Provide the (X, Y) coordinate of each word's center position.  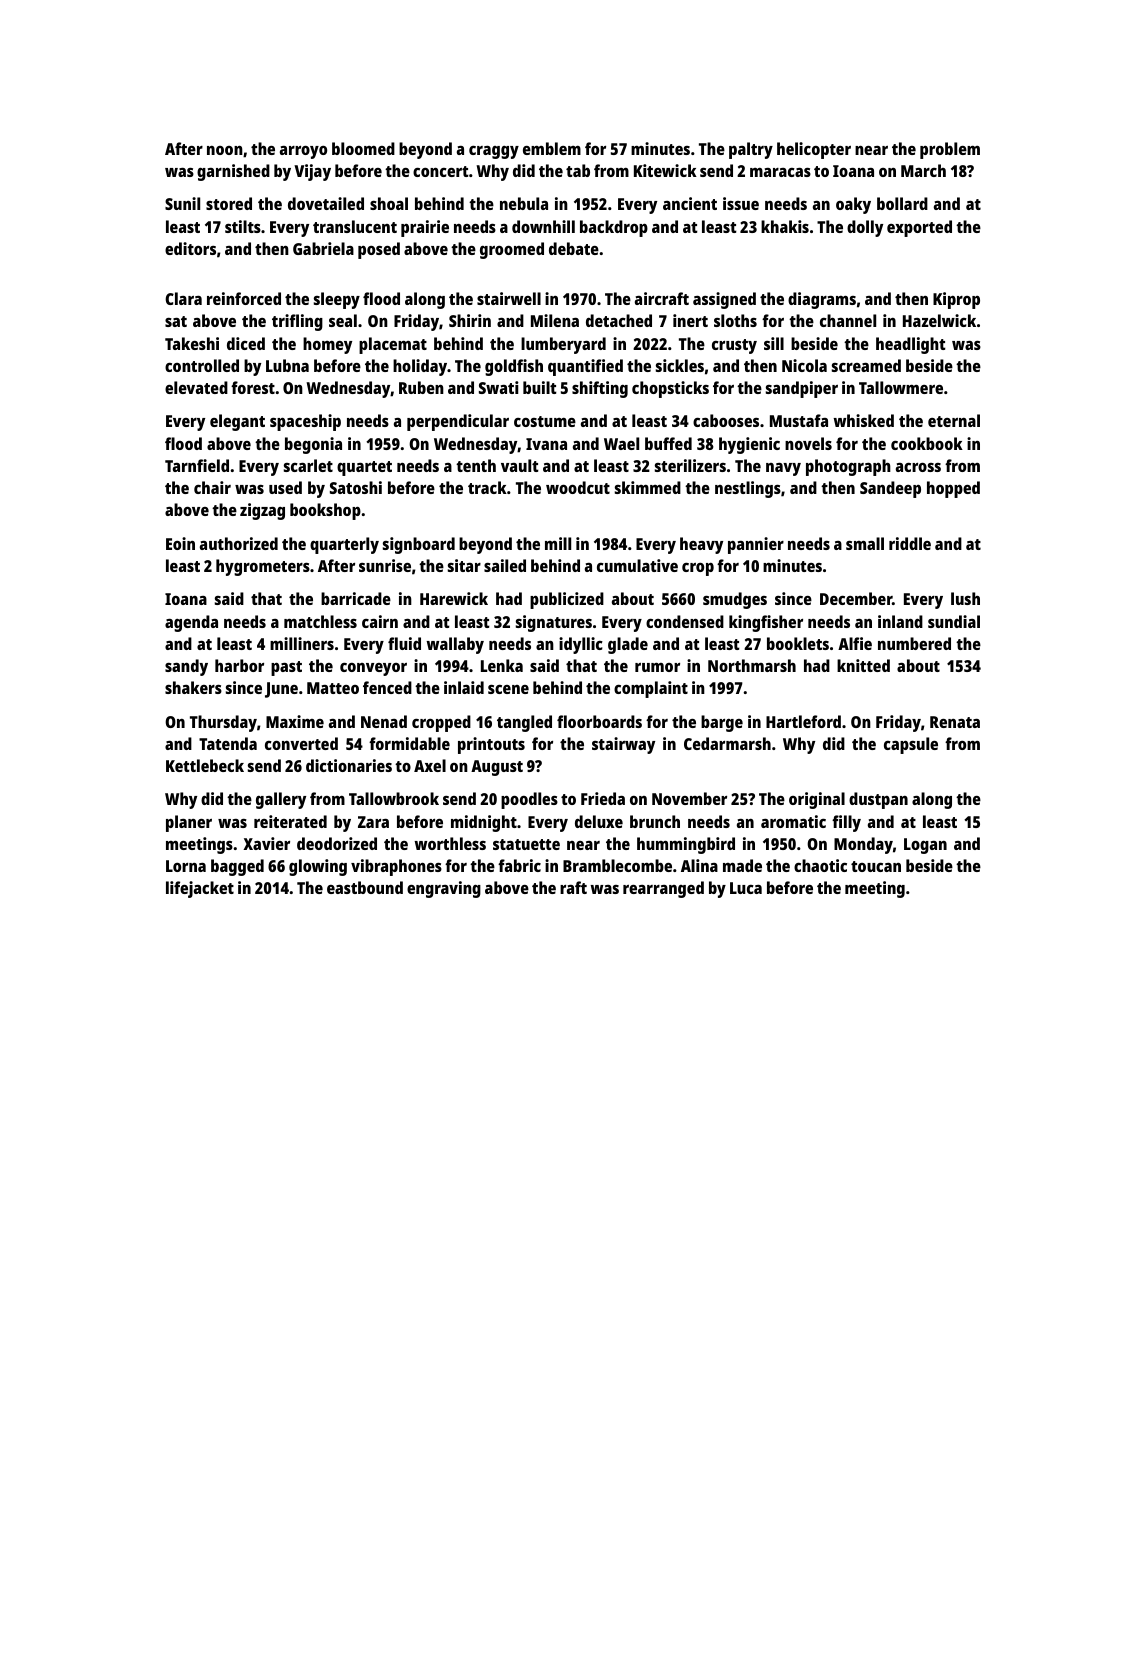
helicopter (814, 150)
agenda (191, 623)
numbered (914, 643)
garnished (233, 172)
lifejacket (200, 889)
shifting (600, 389)
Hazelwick (939, 320)
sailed (505, 565)
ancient (690, 203)
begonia (313, 445)
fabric (519, 865)
